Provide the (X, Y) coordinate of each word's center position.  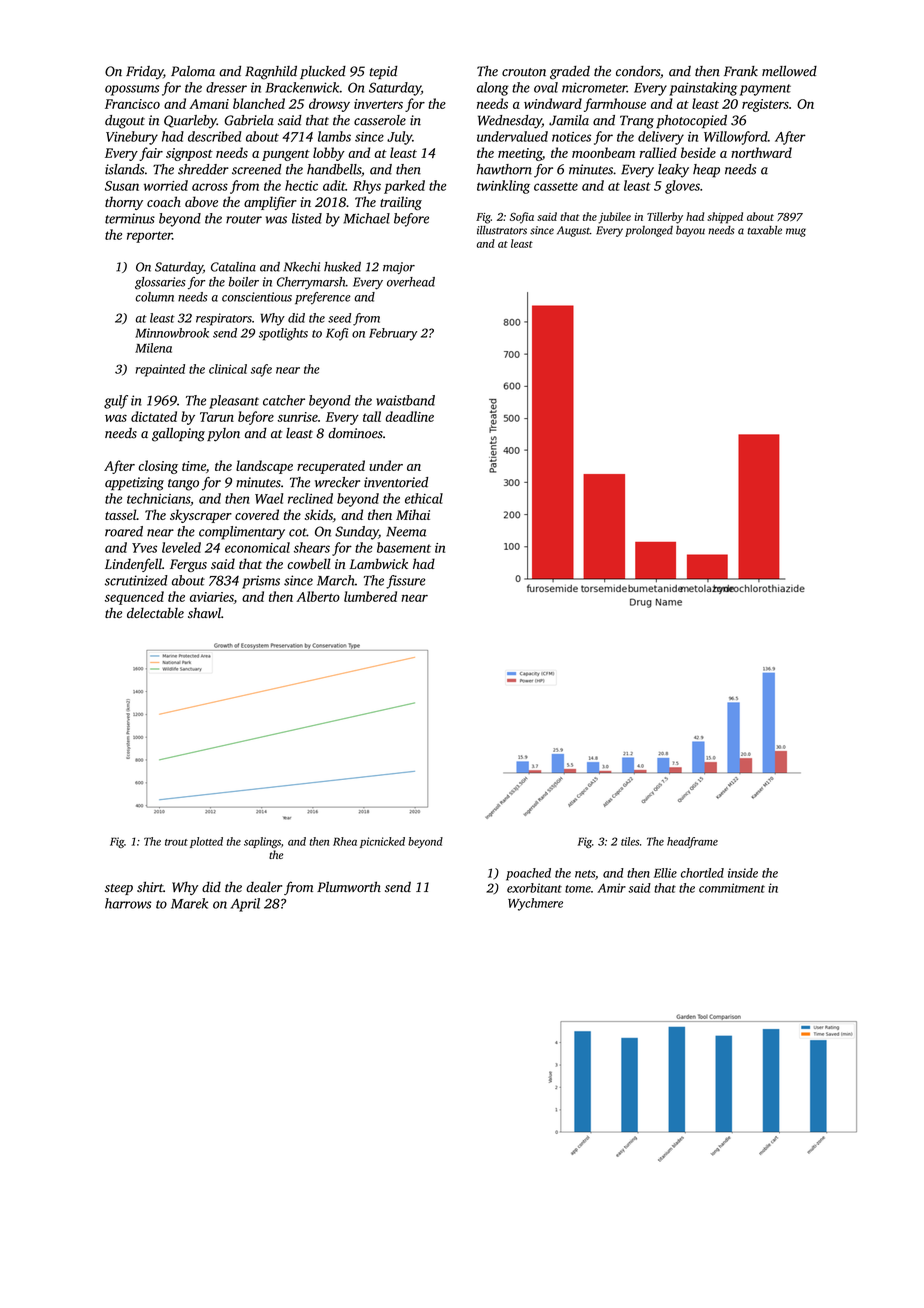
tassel (121, 514)
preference (323, 298)
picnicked (382, 842)
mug (796, 232)
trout (176, 842)
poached (528, 874)
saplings (262, 842)
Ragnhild (271, 73)
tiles (630, 841)
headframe (692, 842)
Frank (741, 71)
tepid (384, 72)
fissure (405, 582)
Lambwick (378, 563)
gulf (116, 402)
